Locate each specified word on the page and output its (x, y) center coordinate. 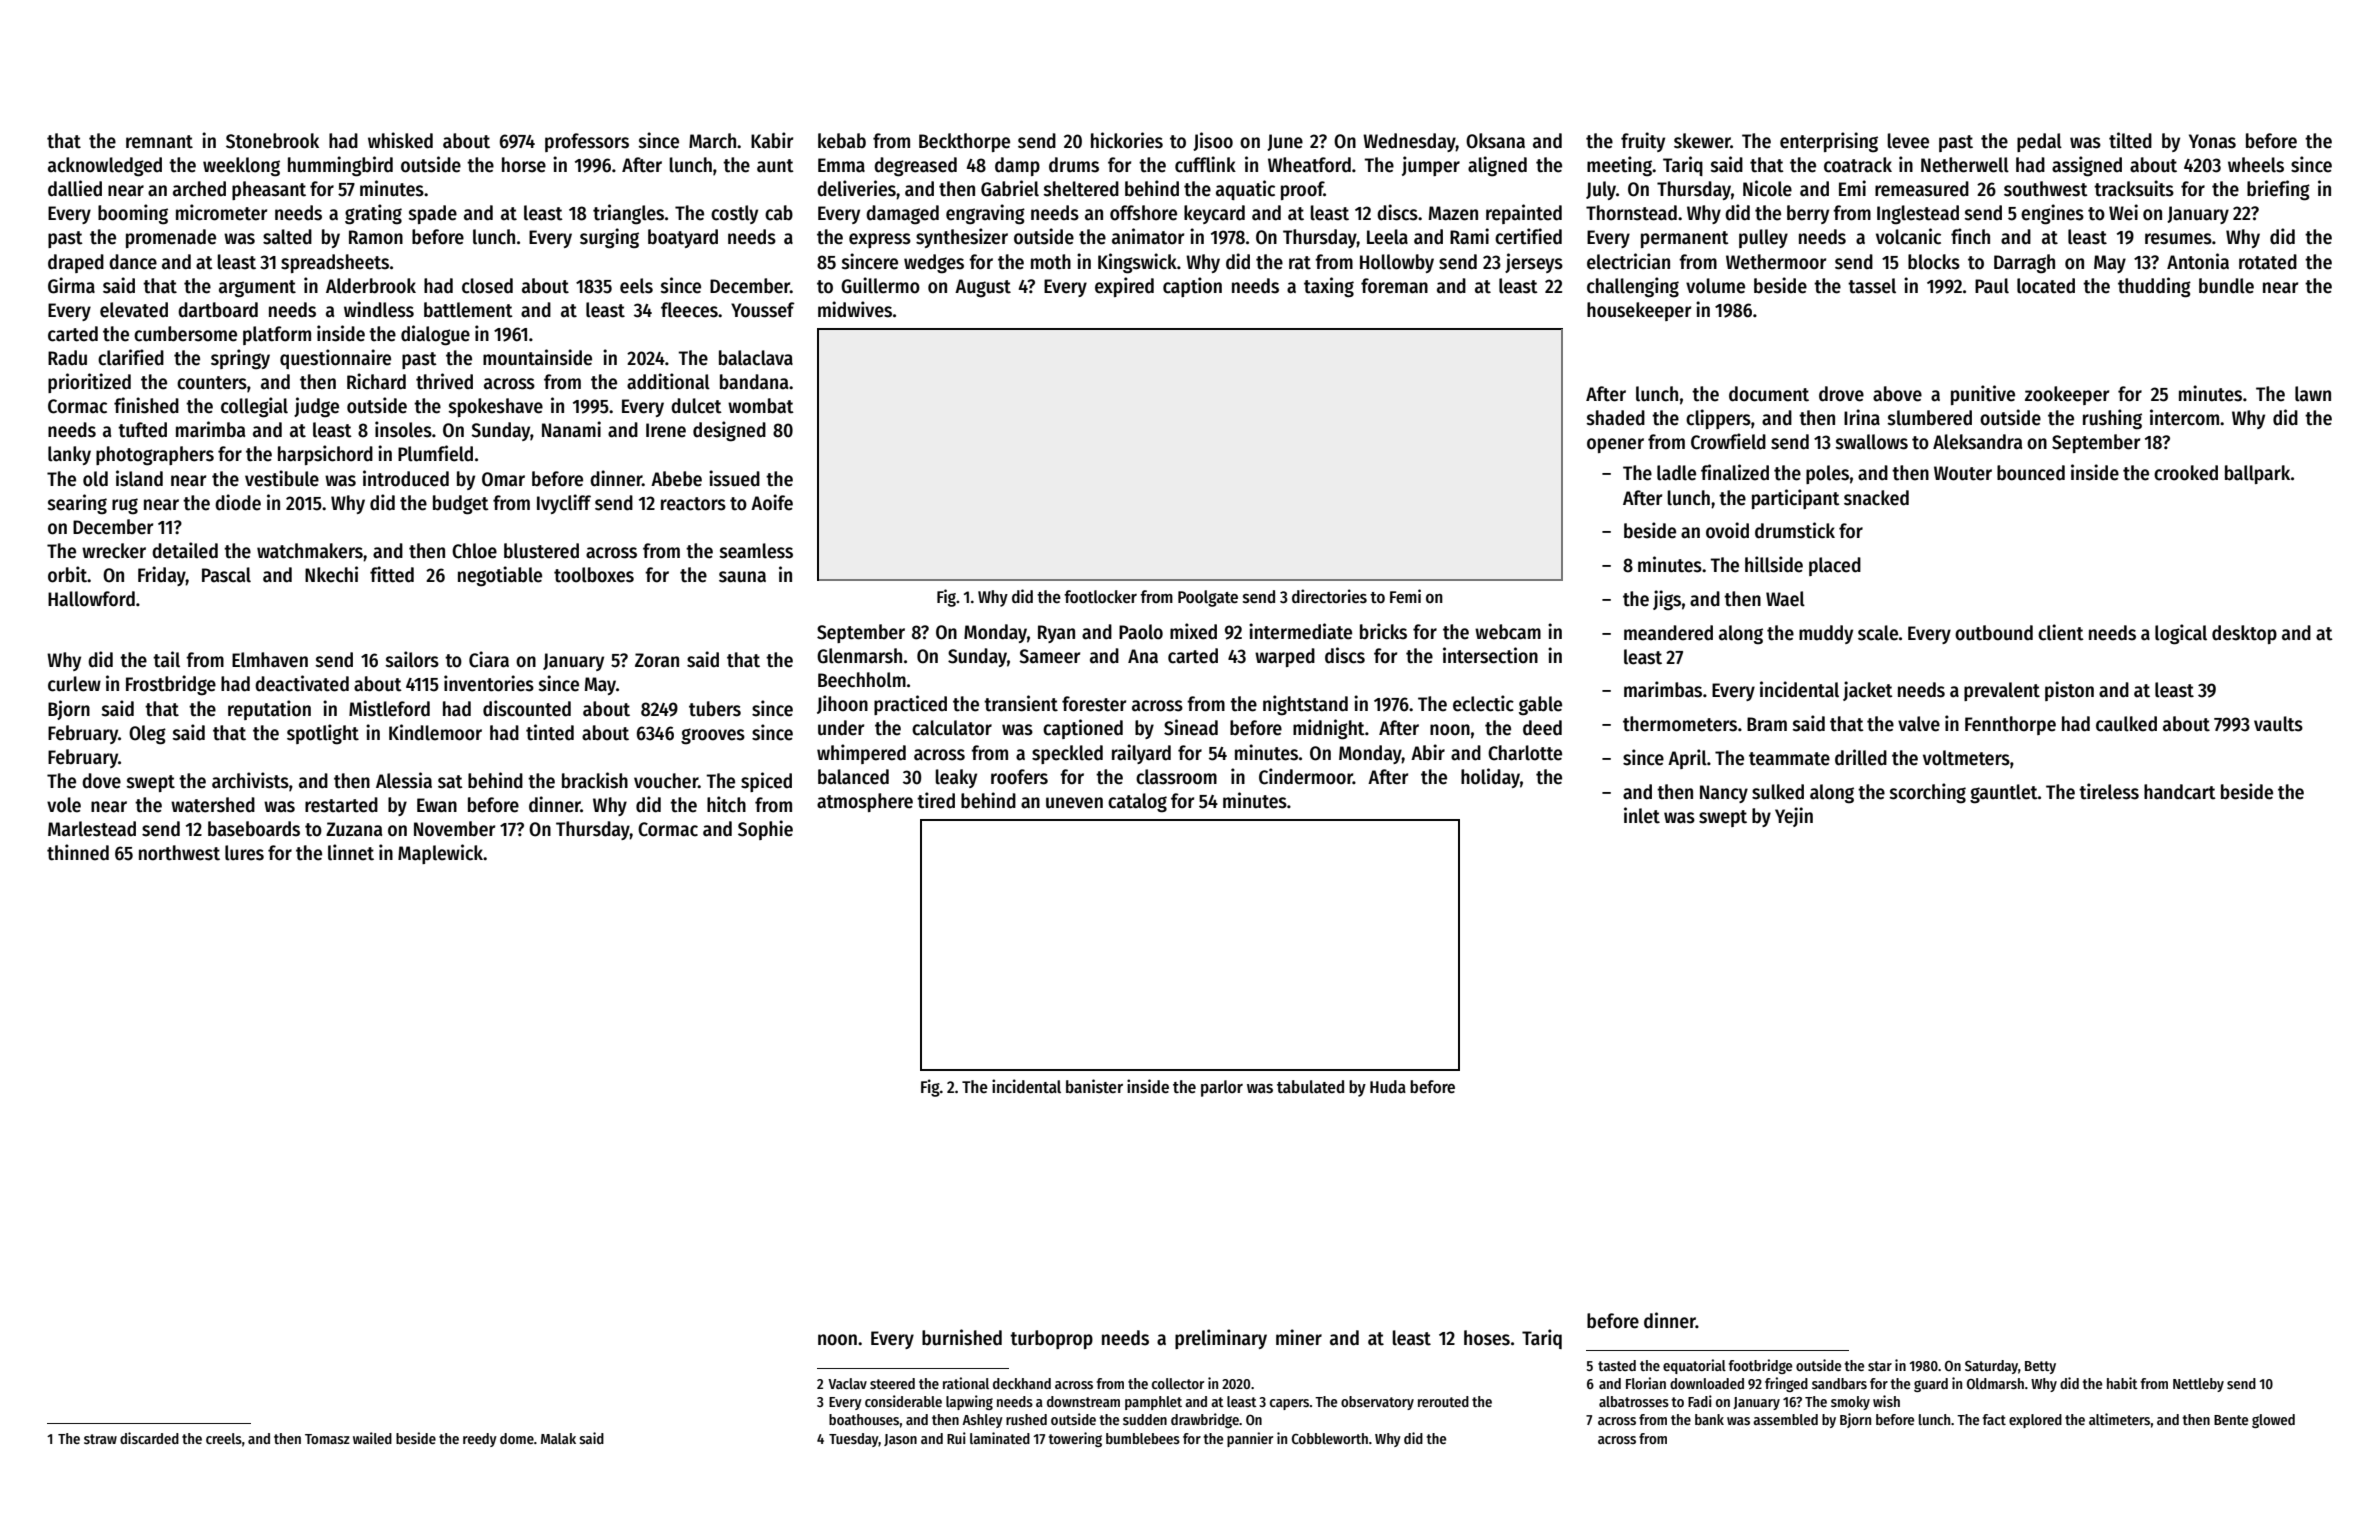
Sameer (1049, 656)
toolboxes (594, 575)
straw (100, 1439)
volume (1715, 286)
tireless (2109, 791)
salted (287, 237)
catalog (1137, 803)
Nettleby (2198, 1385)
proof (1302, 190)
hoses (1487, 1338)
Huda (1388, 1086)
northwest (179, 853)
